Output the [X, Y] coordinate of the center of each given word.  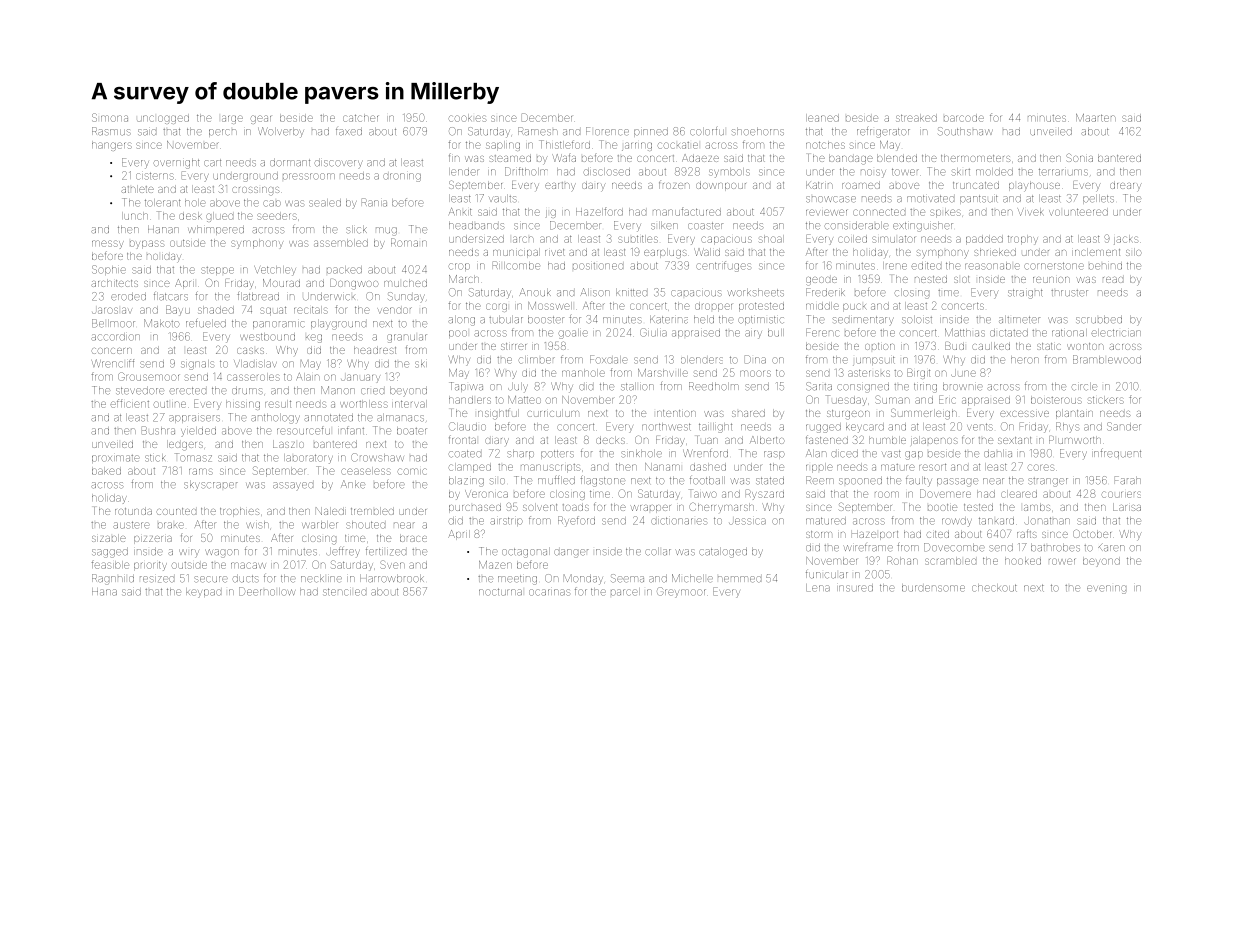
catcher [361, 118]
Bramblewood [1107, 359]
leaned [822, 118]
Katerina [669, 320]
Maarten [1096, 118]
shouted [365, 525]
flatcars [171, 297]
